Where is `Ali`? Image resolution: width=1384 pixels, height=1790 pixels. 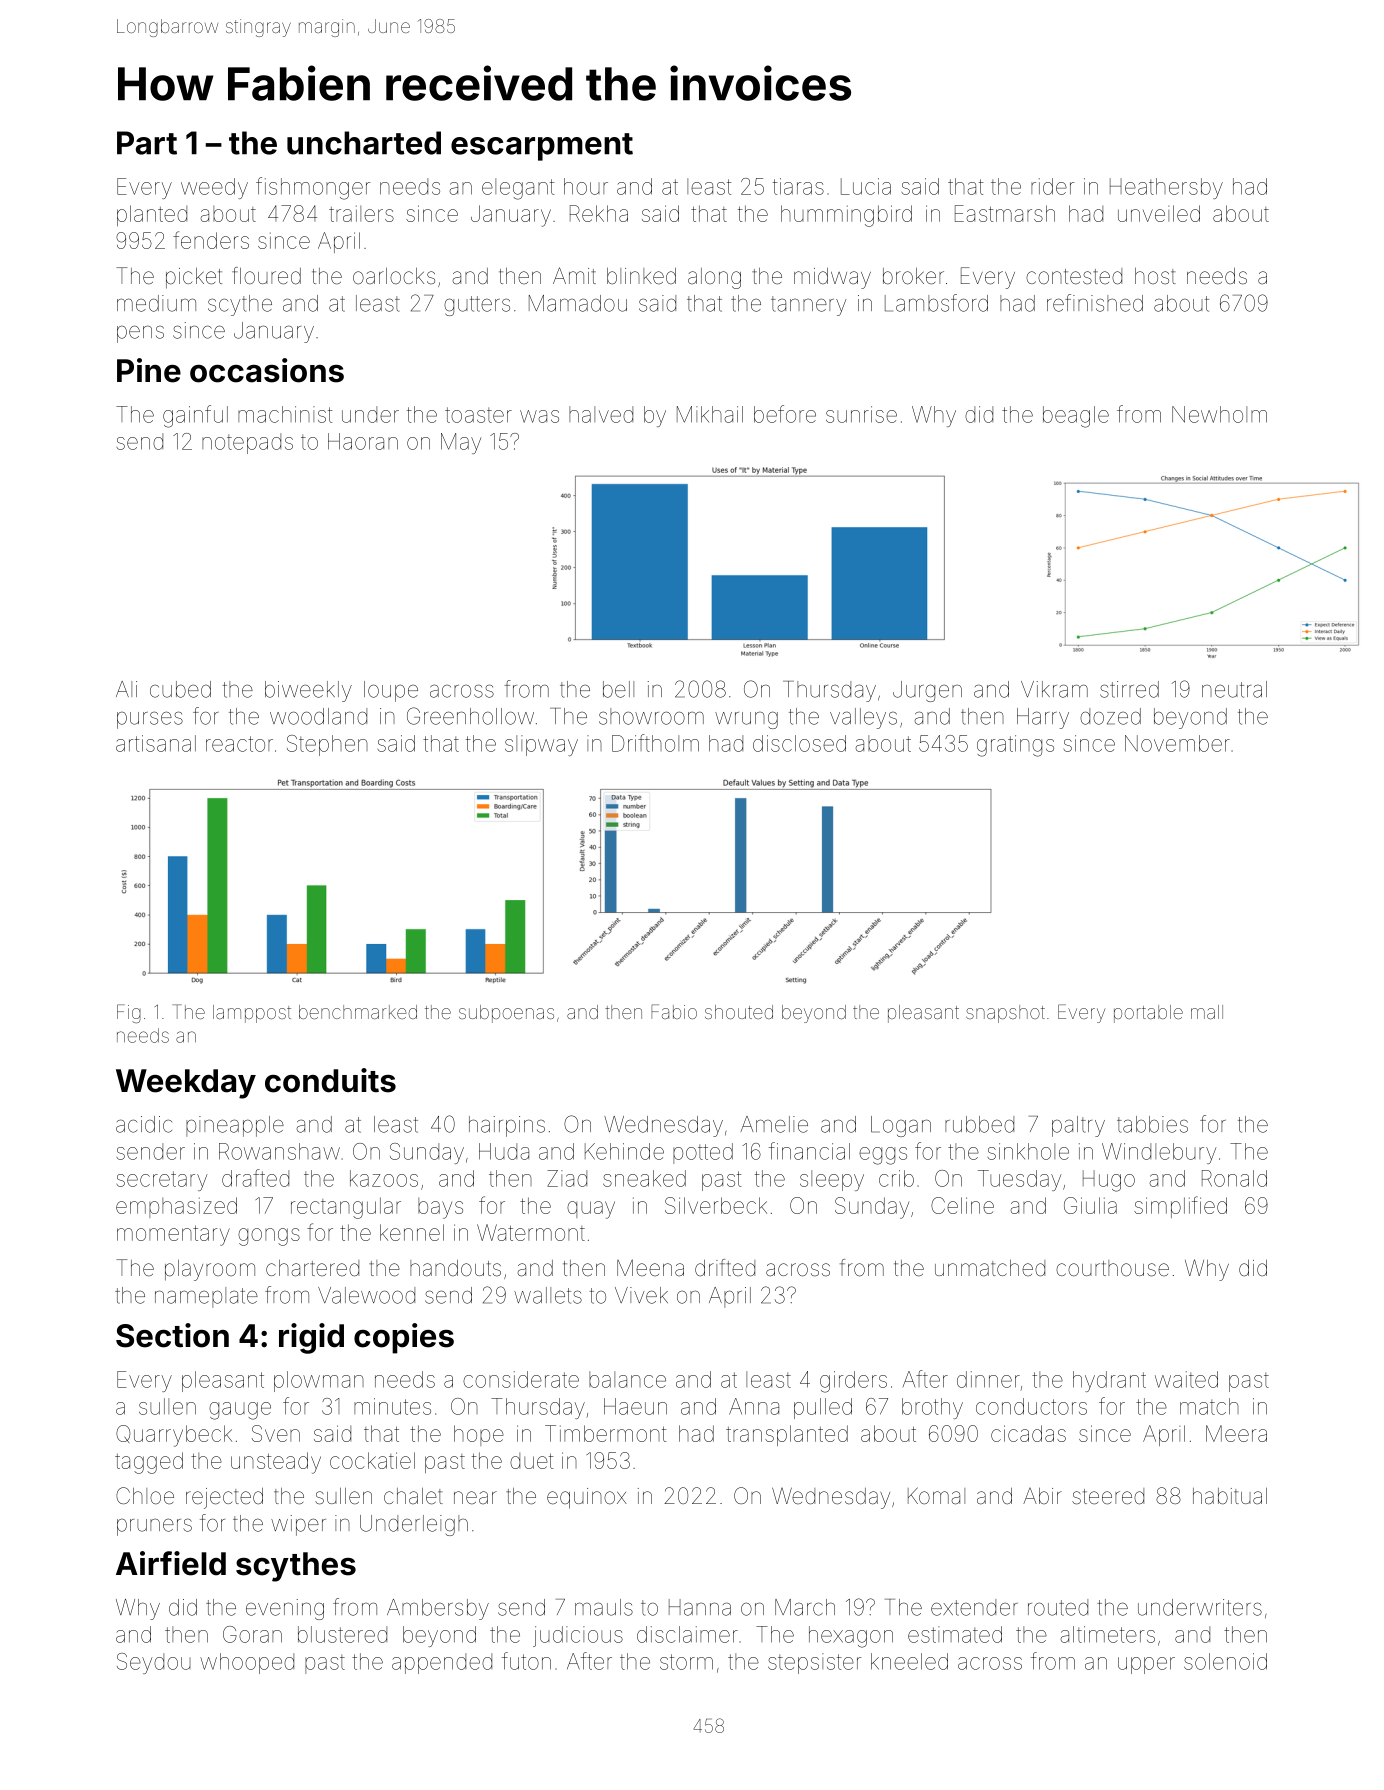 Ali is located at coordinates (126, 689).
